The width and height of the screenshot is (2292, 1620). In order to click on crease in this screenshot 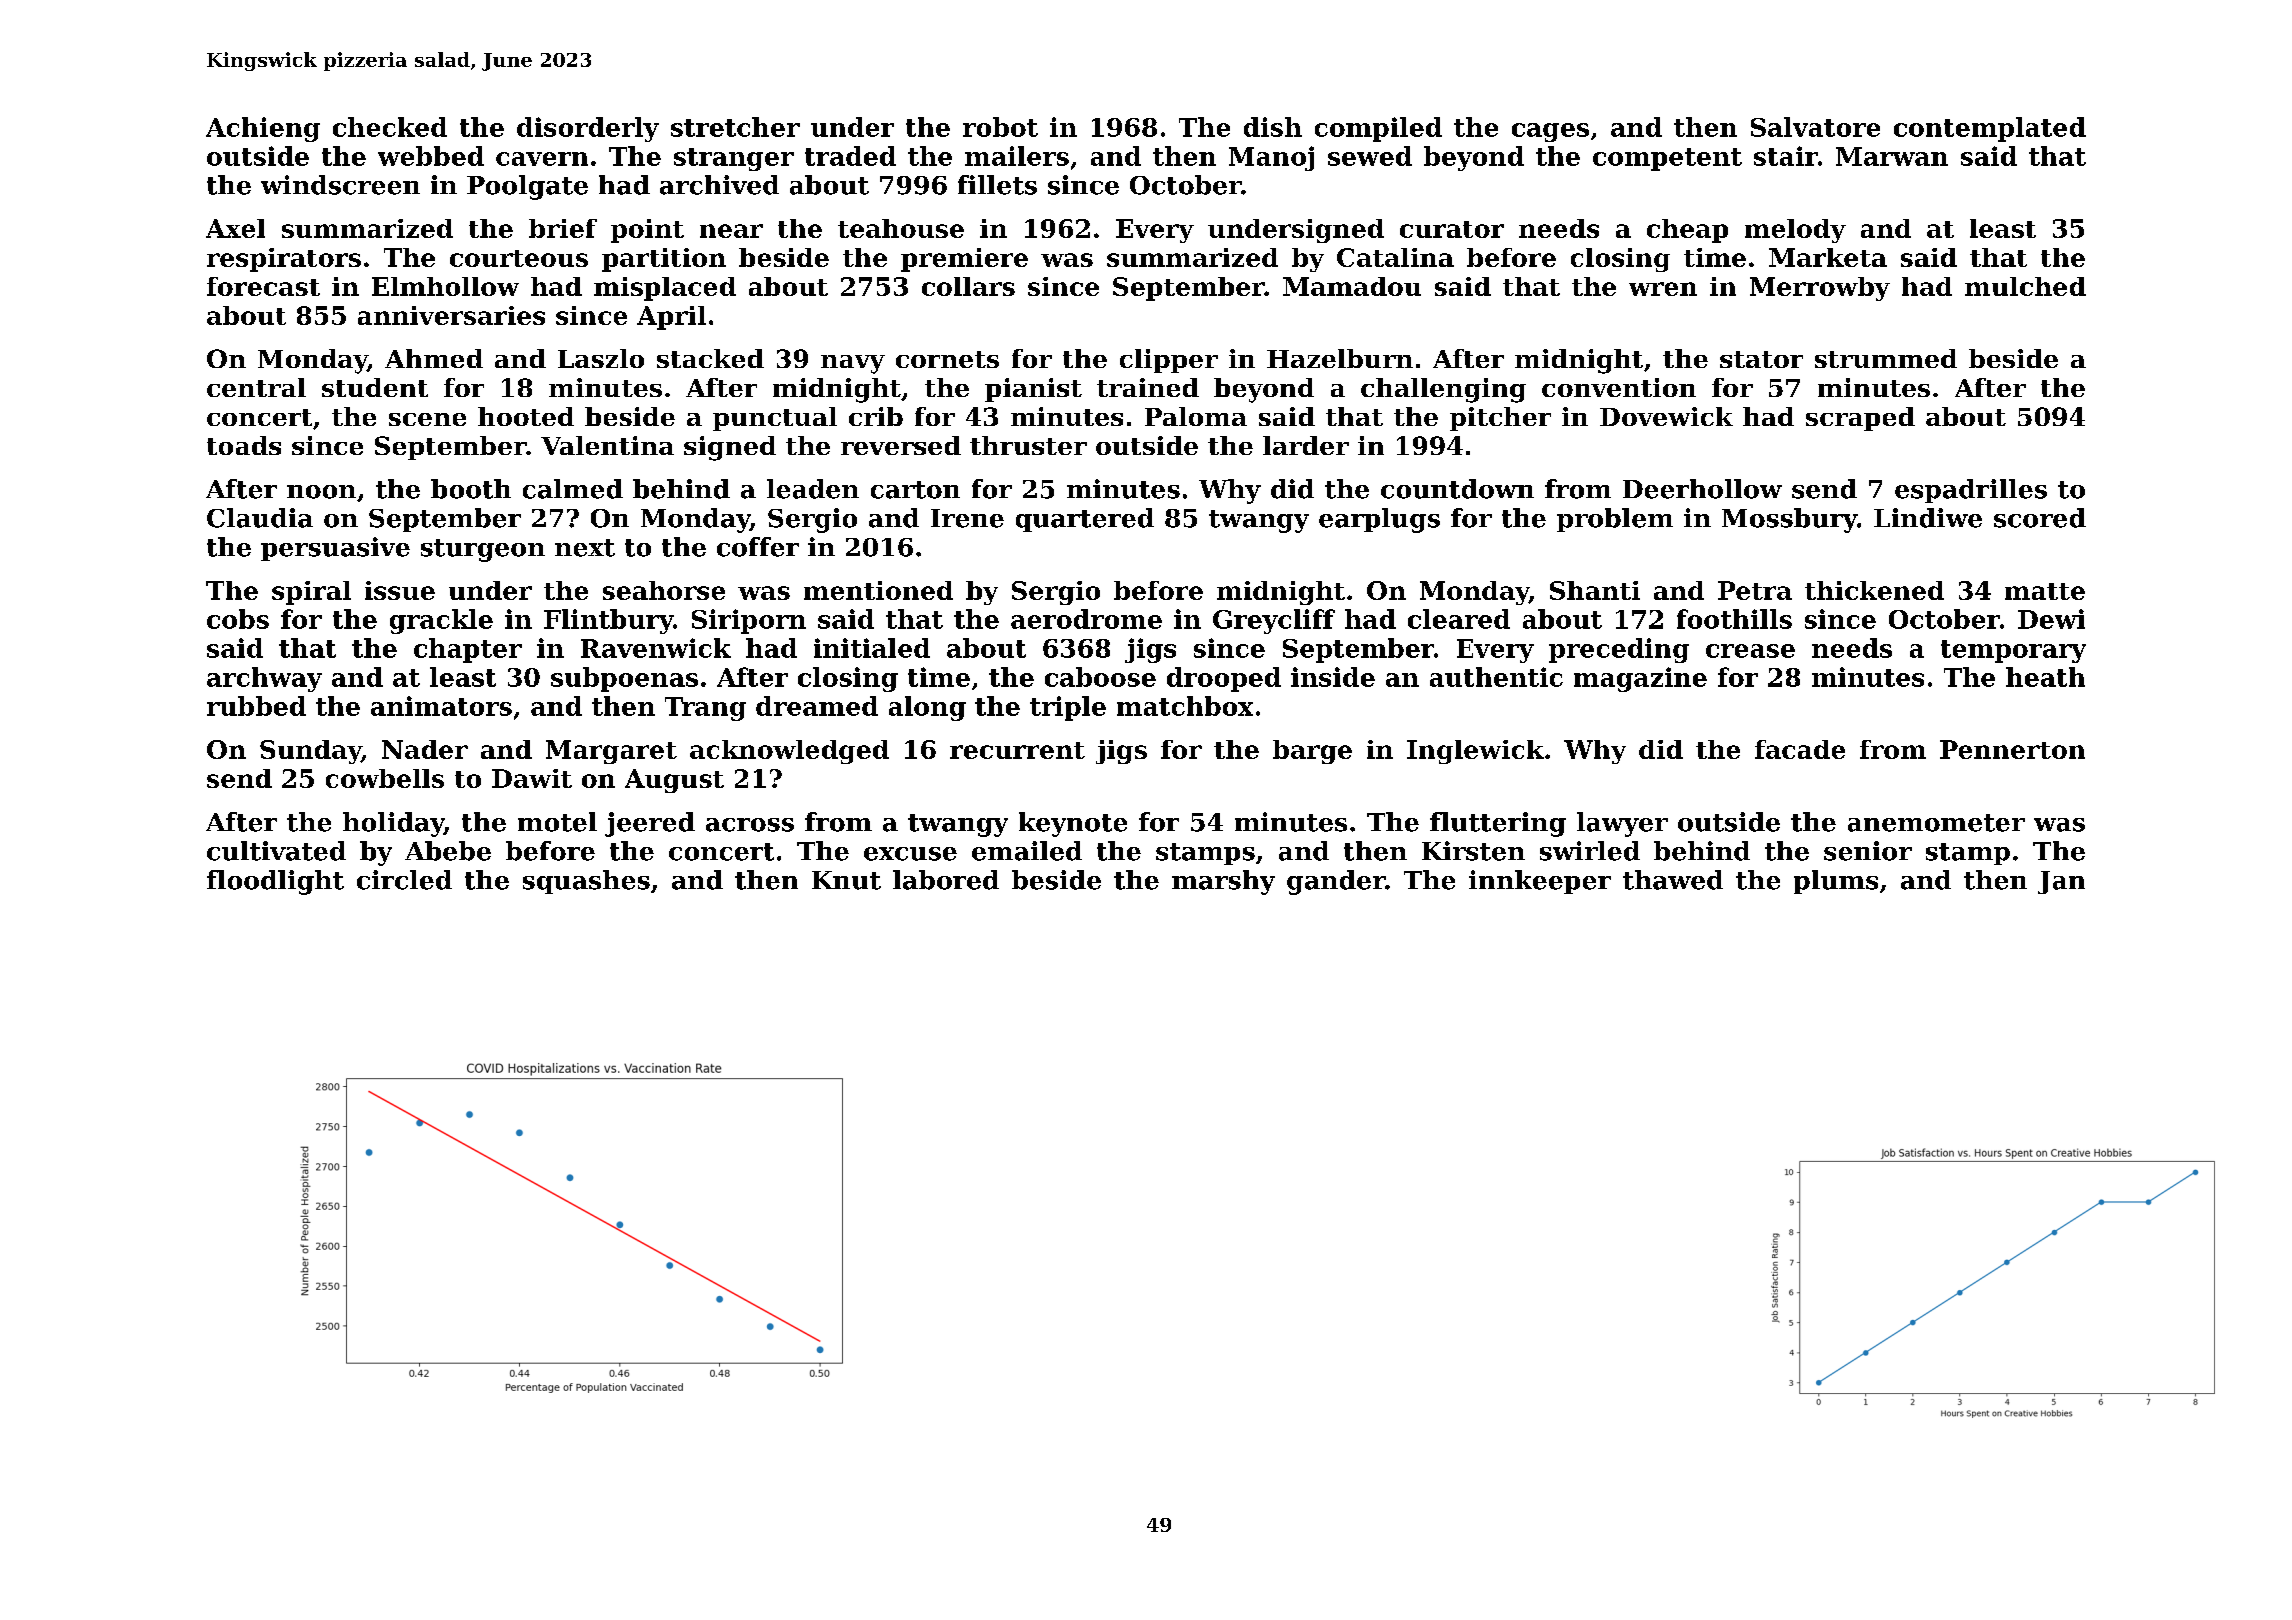, I will do `click(1750, 651)`.
